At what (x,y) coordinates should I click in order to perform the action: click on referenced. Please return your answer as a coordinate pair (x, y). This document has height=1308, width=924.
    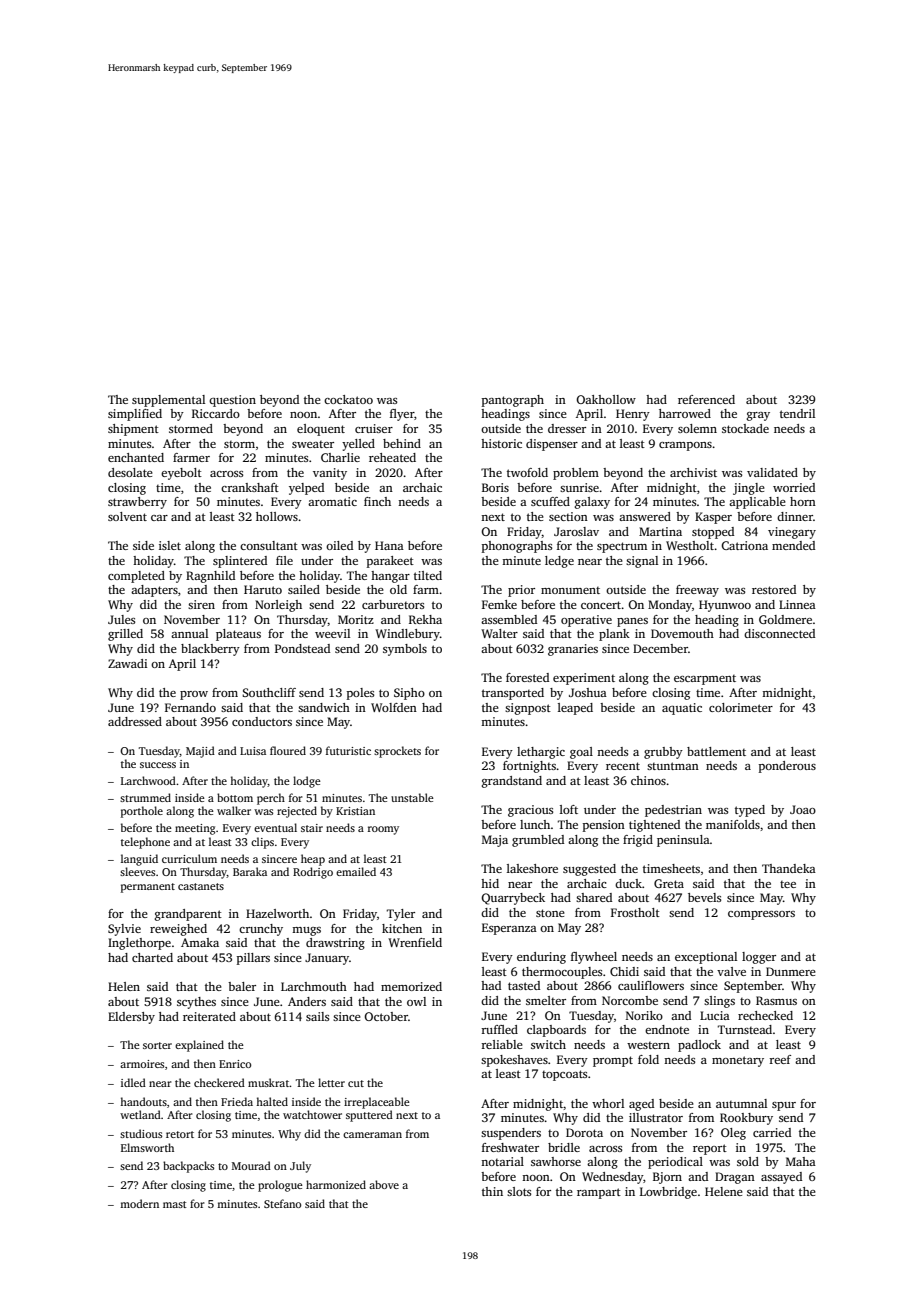
    Looking at the image, I should click on (706, 399).
